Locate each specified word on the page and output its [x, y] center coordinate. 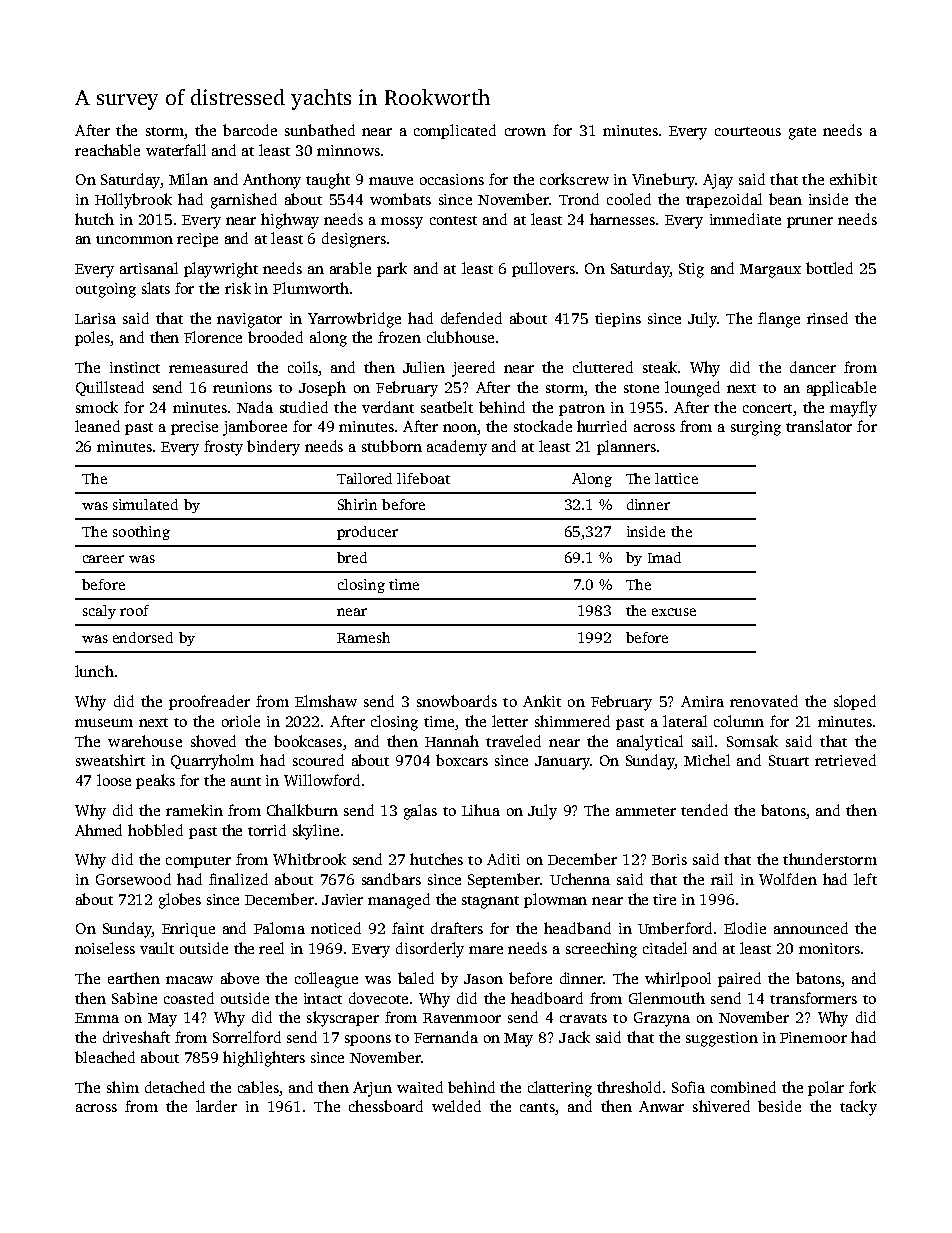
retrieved [845, 760]
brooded [275, 337]
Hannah [452, 741]
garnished [244, 201]
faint [408, 928]
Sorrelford [247, 1037]
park [392, 269]
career [103, 559]
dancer [813, 367]
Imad [664, 557]
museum [104, 723]
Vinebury [663, 181]
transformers [813, 998]
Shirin [357, 504]
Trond [579, 199]
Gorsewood [133, 879]
